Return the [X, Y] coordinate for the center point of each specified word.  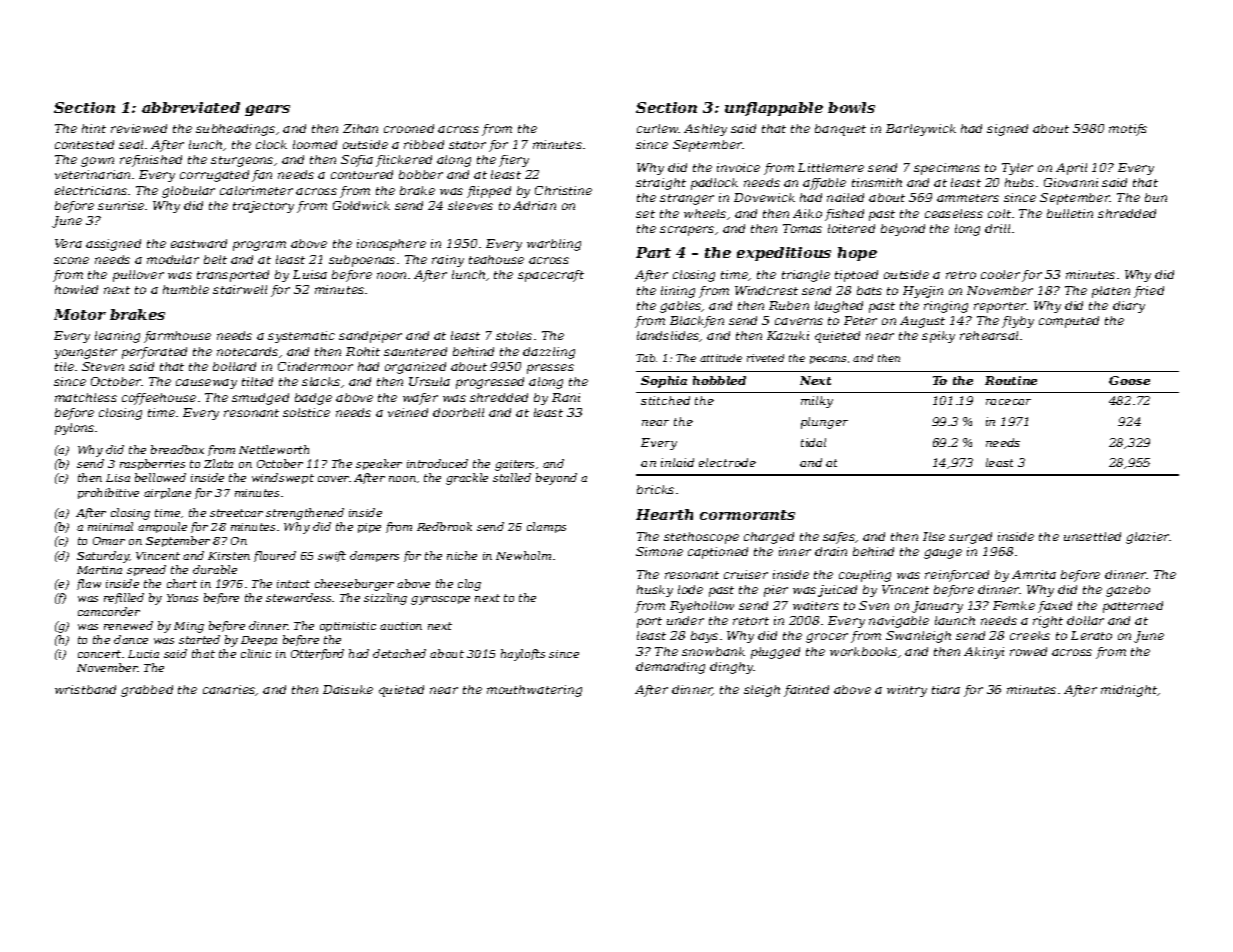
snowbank [713, 651]
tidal [813, 442]
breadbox [177, 449]
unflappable [774, 109]
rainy [448, 261]
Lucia [143, 654]
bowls [851, 107]
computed [1069, 322]
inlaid [677, 462]
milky [817, 402]
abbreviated [191, 107]
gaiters [514, 465]
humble [186, 289]
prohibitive [108, 493]
